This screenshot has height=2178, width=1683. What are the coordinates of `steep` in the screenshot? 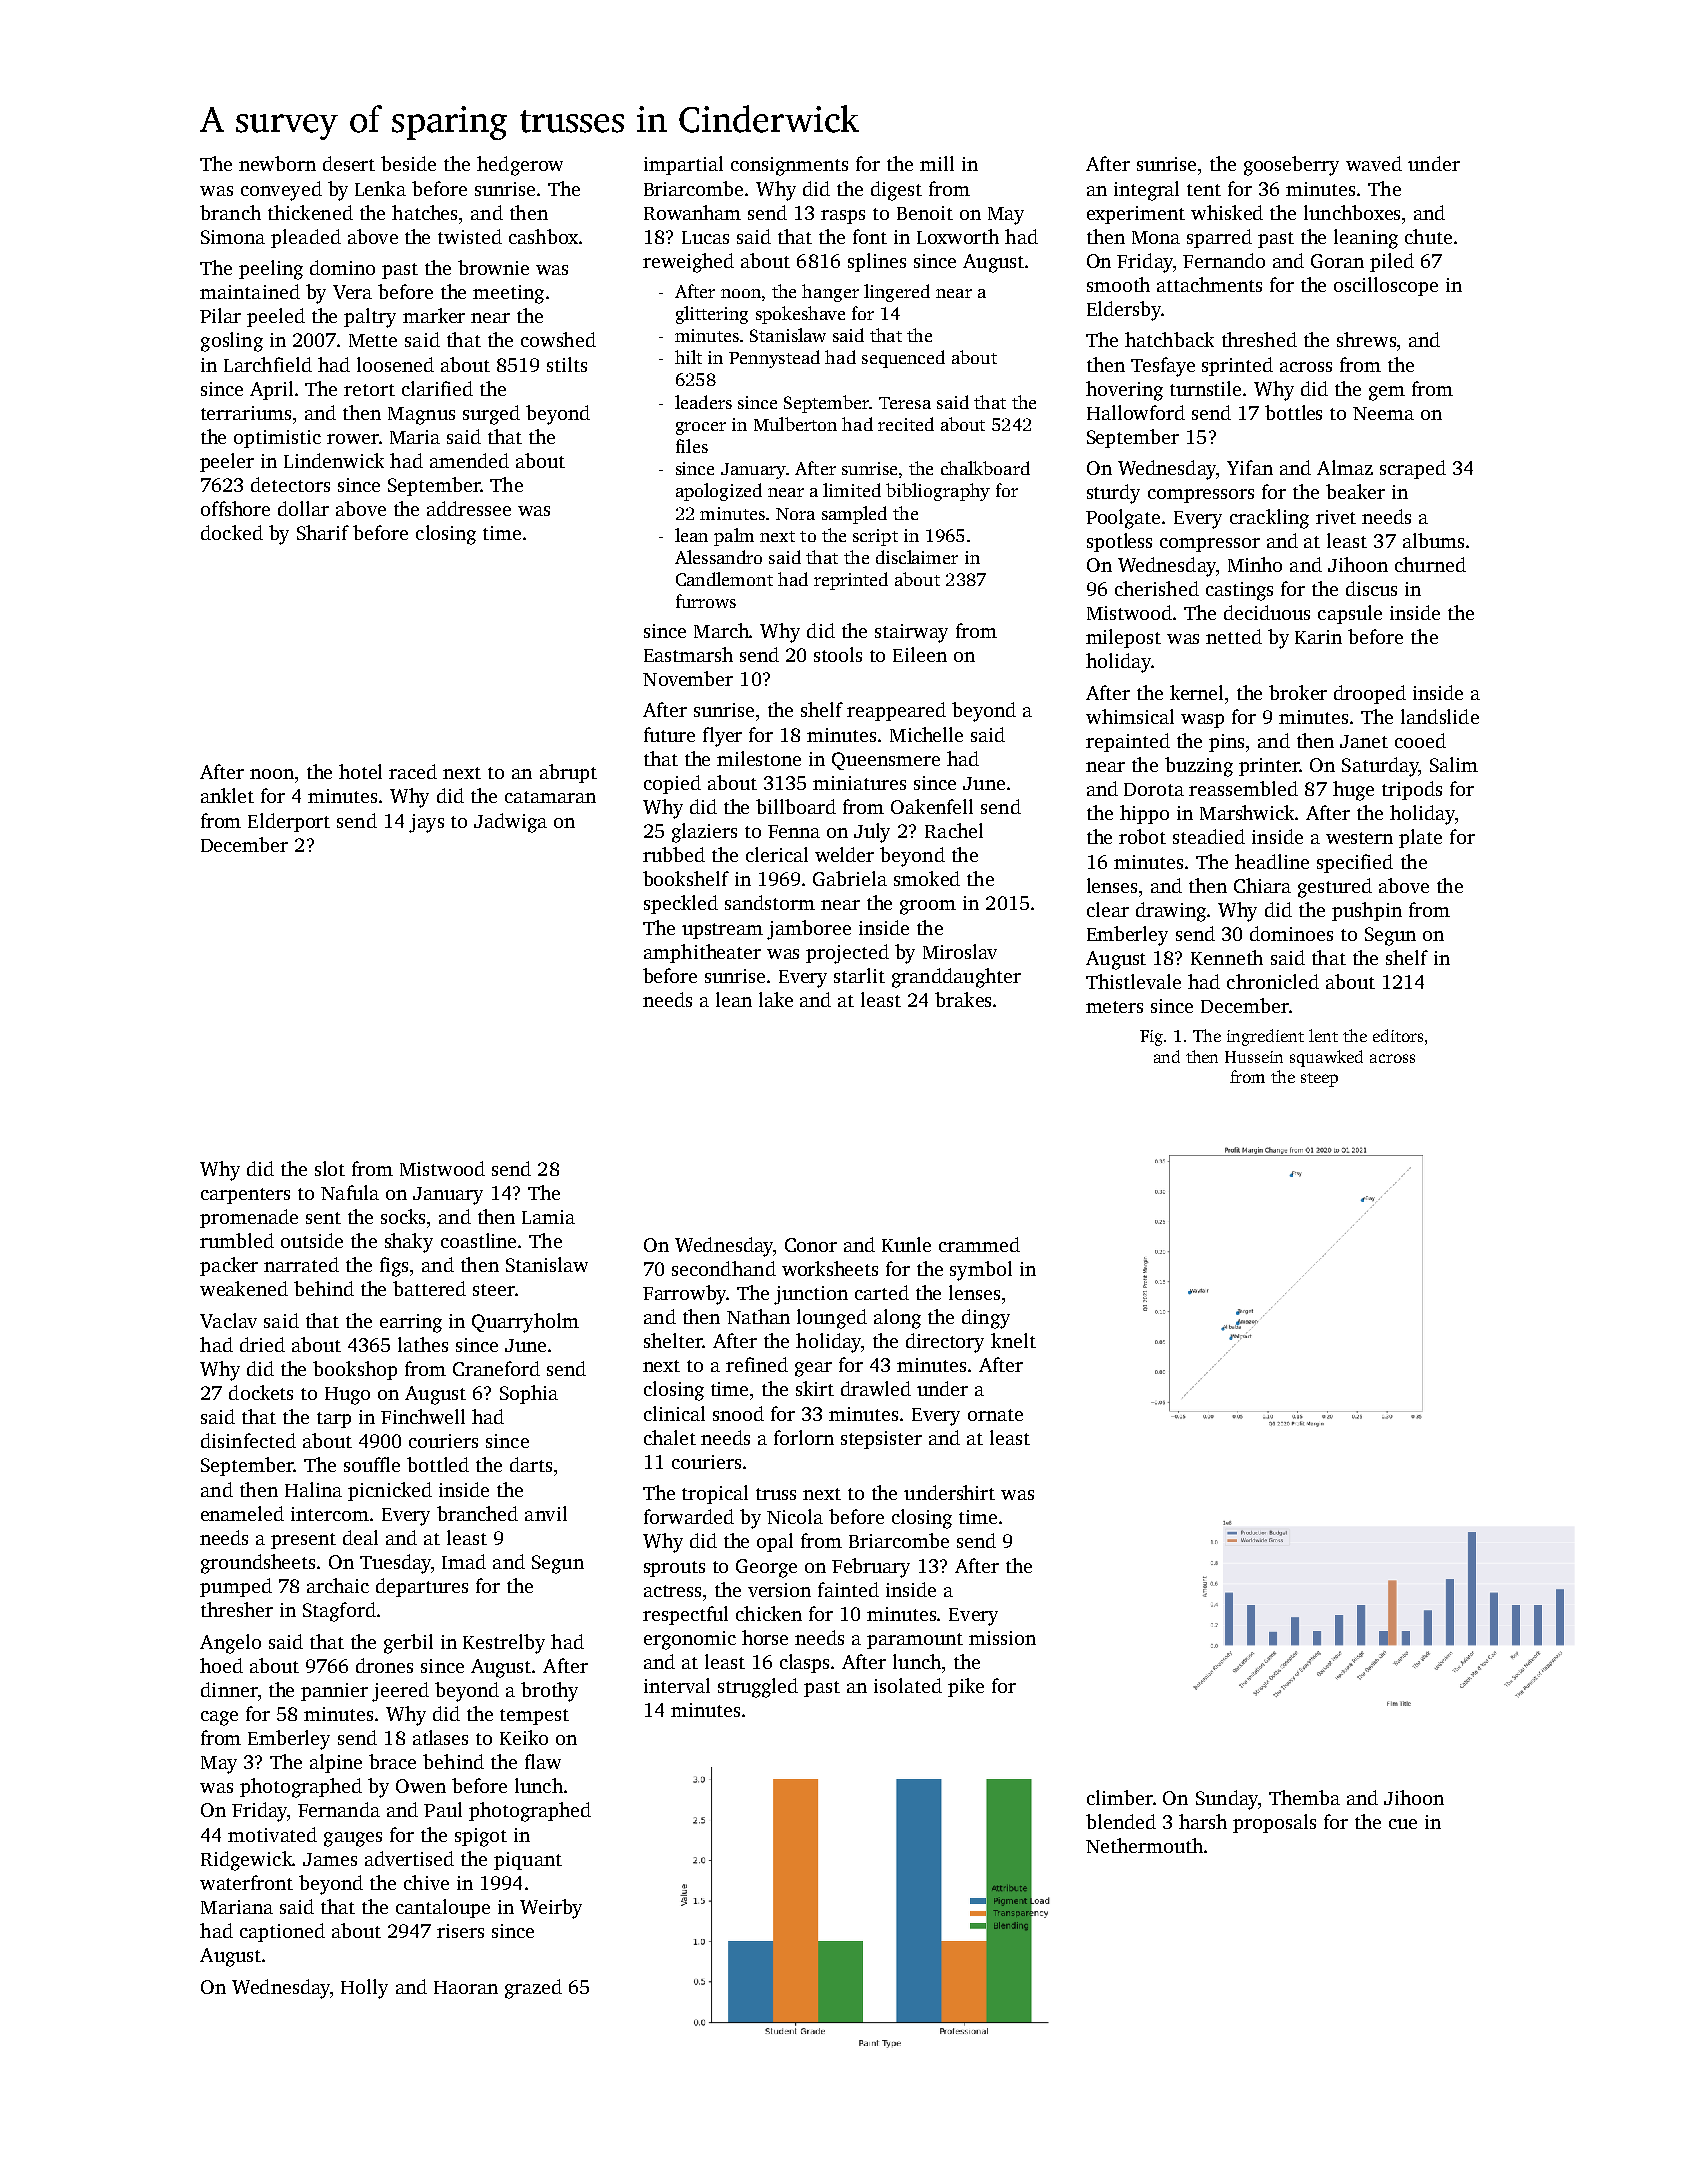 It's located at (1319, 1080).
